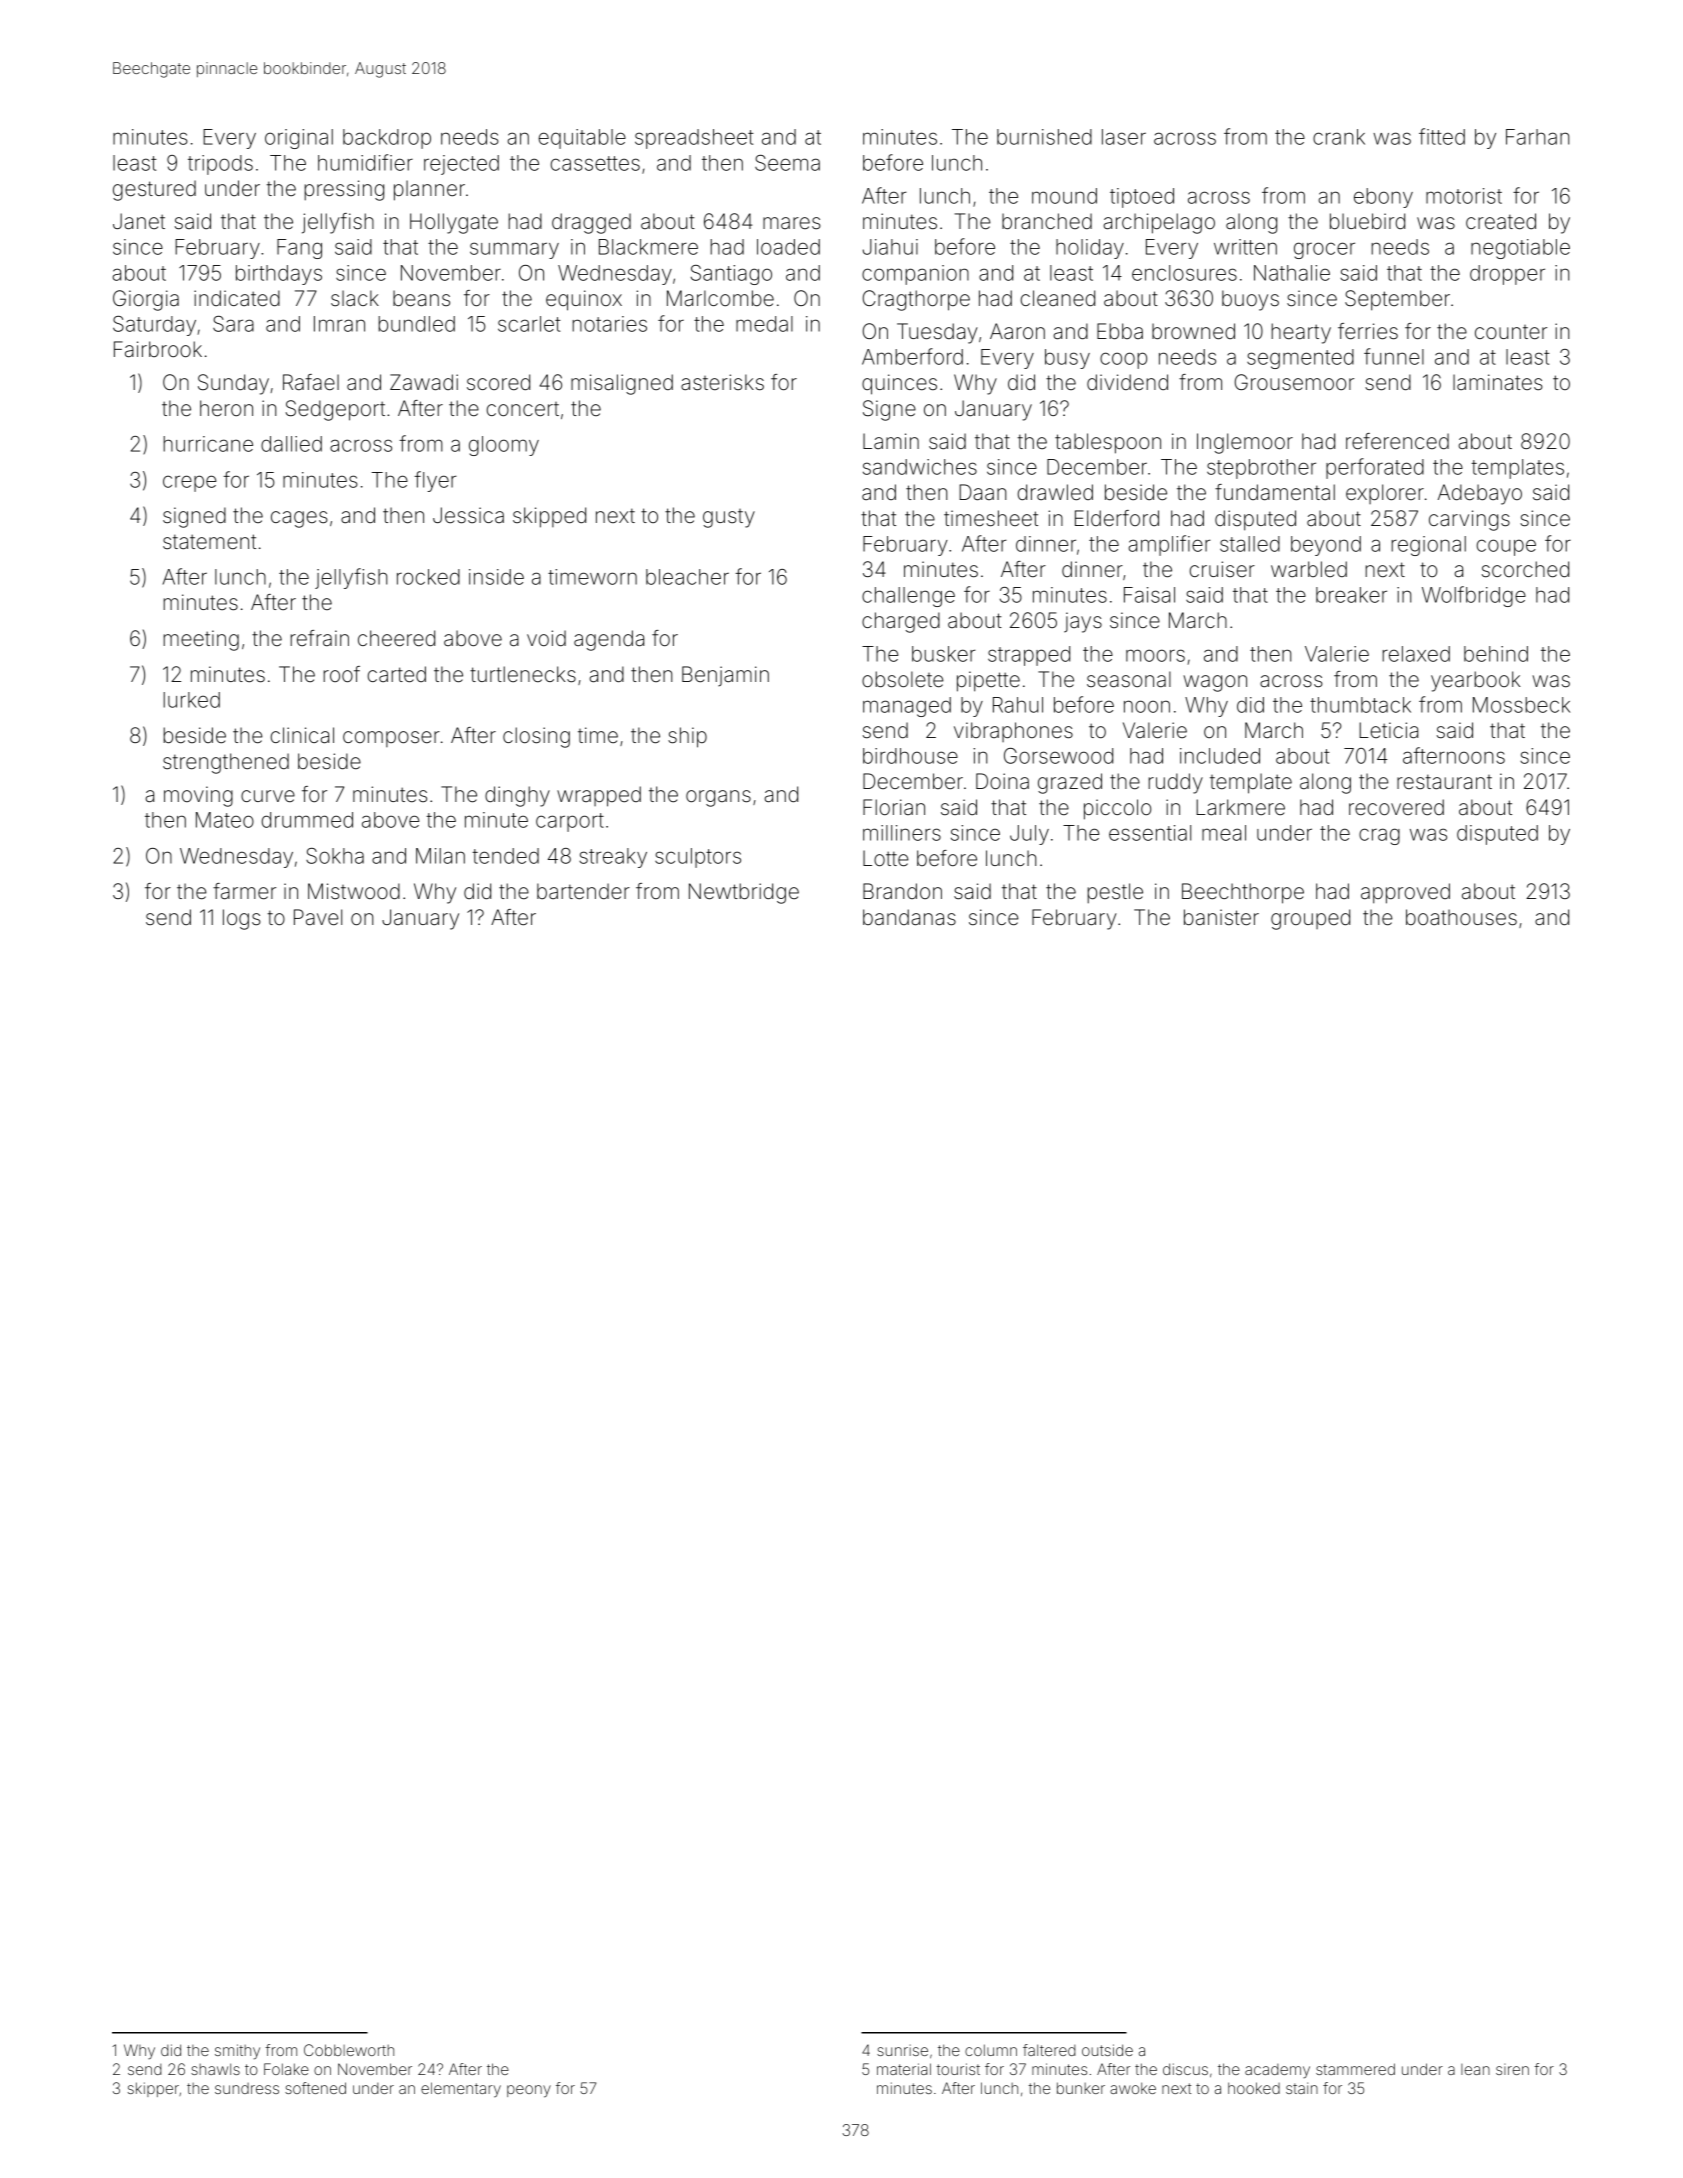 This image has height=2178, width=1683. I want to click on sundress, so click(247, 2088).
